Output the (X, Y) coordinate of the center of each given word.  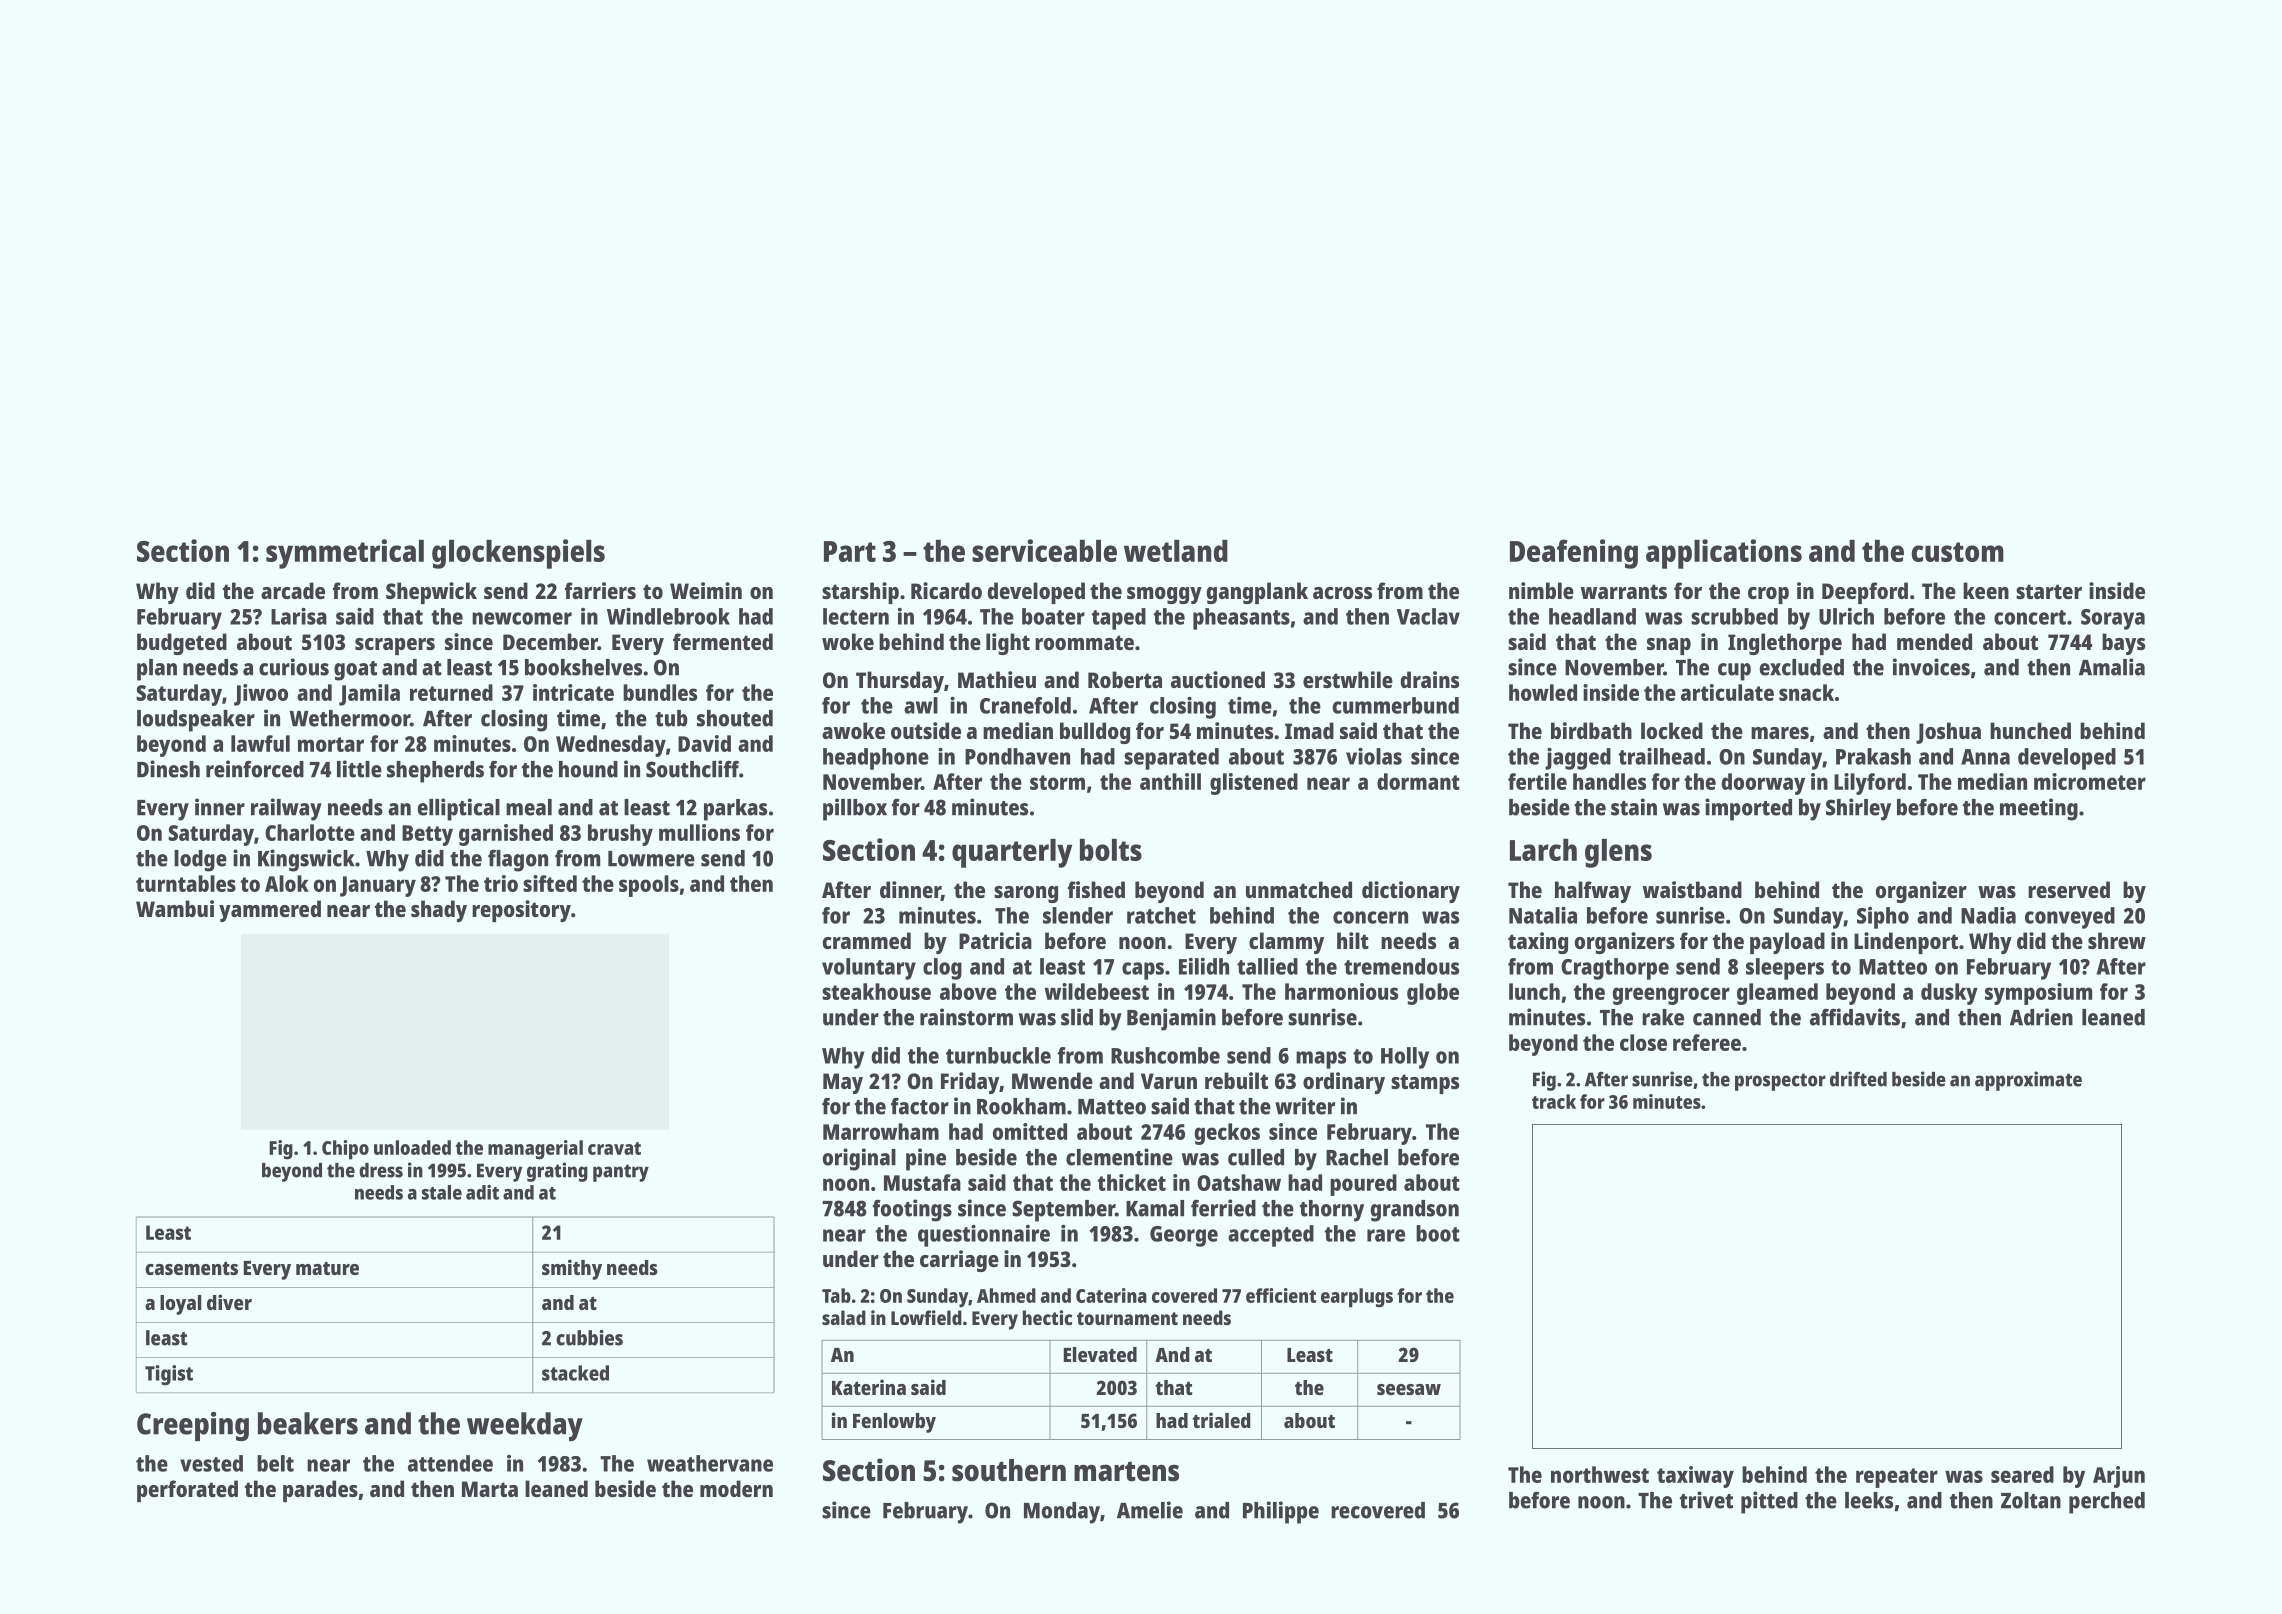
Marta (490, 1489)
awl (921, 705)
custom (1958, 552)
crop (1768, 595)
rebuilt (1236, 1080)
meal (529, 807)
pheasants (1241, 619)
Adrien (2041, 1017)
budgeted (182, 644)
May (843, 1083)
